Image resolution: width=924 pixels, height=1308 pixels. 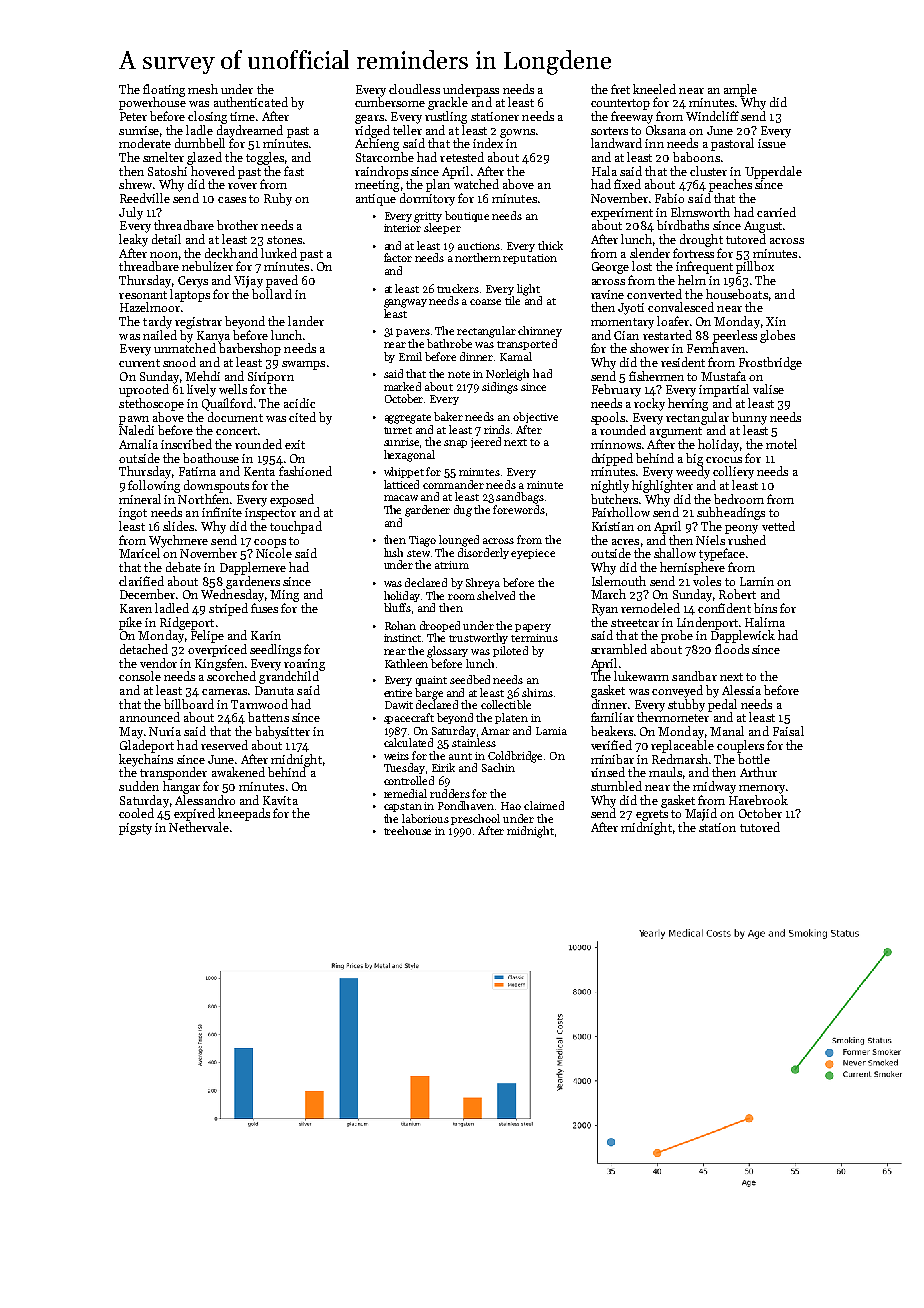 I want to click on mesh, so click(x=203, y=89).
